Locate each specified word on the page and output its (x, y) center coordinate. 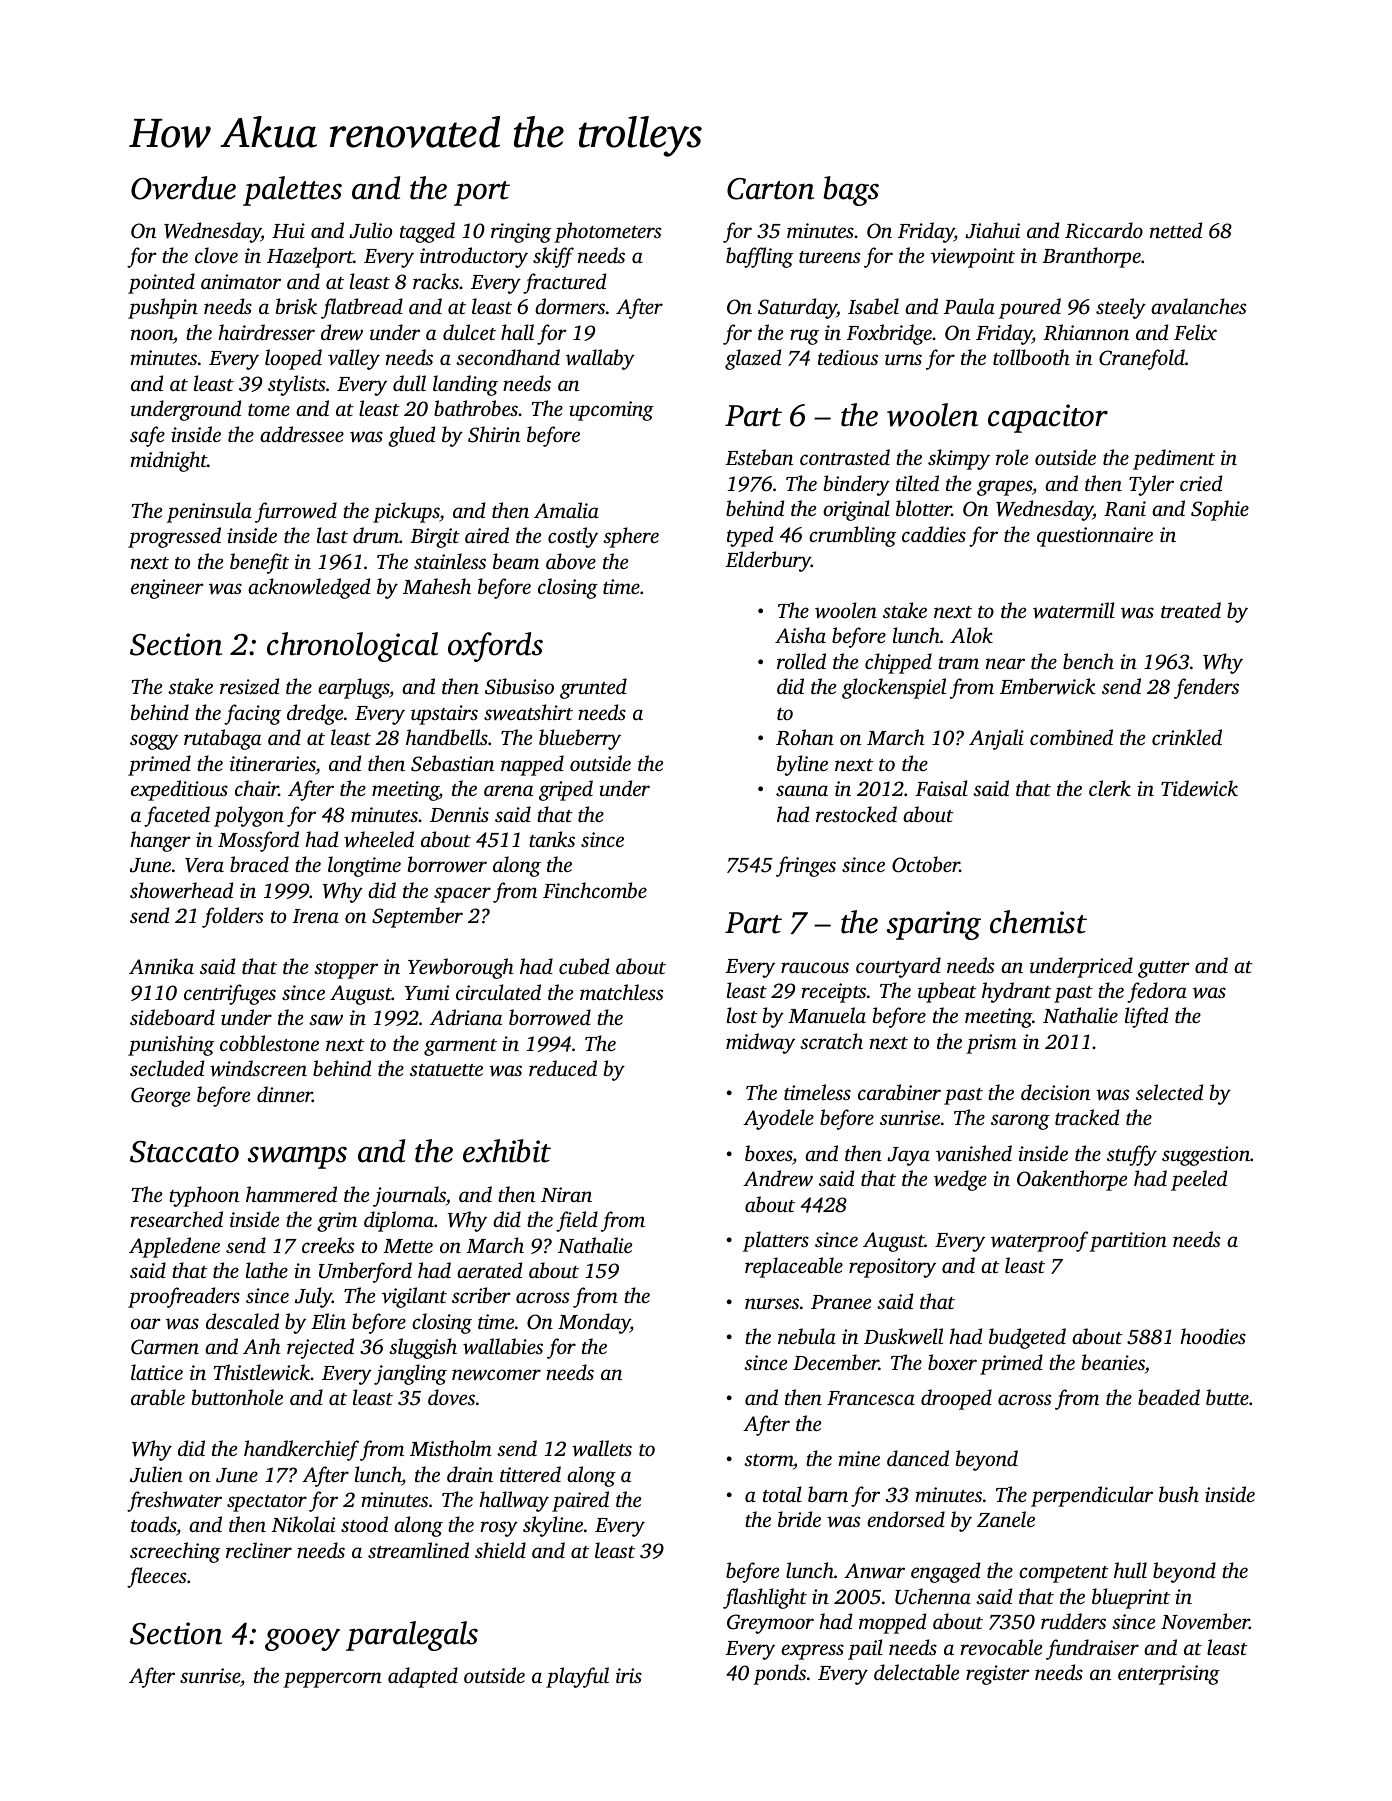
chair (257, 788)
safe (147, 436)
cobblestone (269, 1043)
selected (1169, 1092)
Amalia (566, 510)
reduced (563, 1068)
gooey (302, 1639)
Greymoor (770, 1624)
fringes (806, 866)
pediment (1174, 459)
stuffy (1132, 1155)
